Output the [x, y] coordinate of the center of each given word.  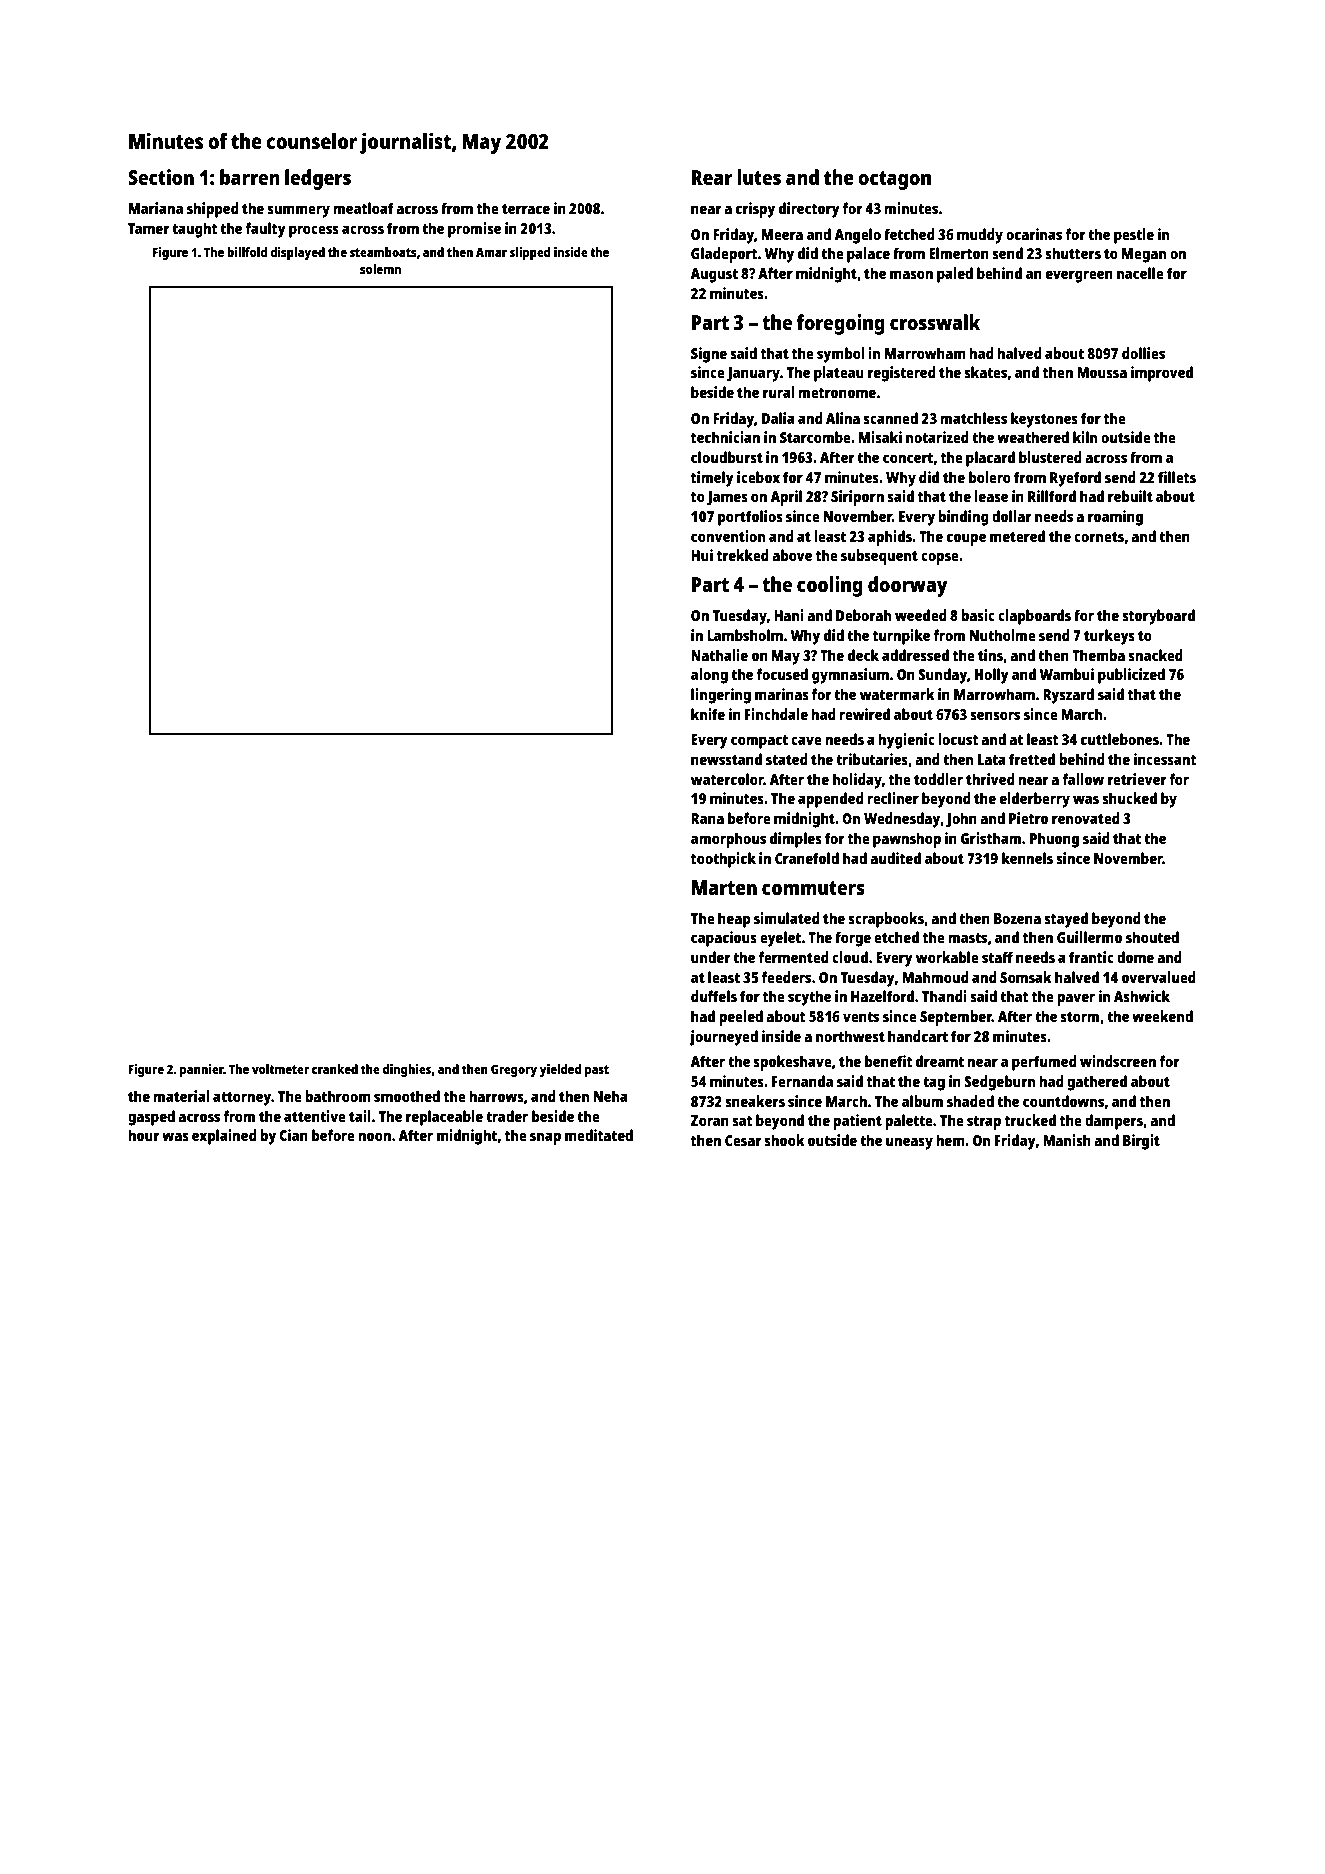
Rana [707, 818]
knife [708, 714]
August [714, 275]
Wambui [1067, 674]
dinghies [407, 1070]
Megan [1144, 255]
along [709, 676]
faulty [266, 230]
